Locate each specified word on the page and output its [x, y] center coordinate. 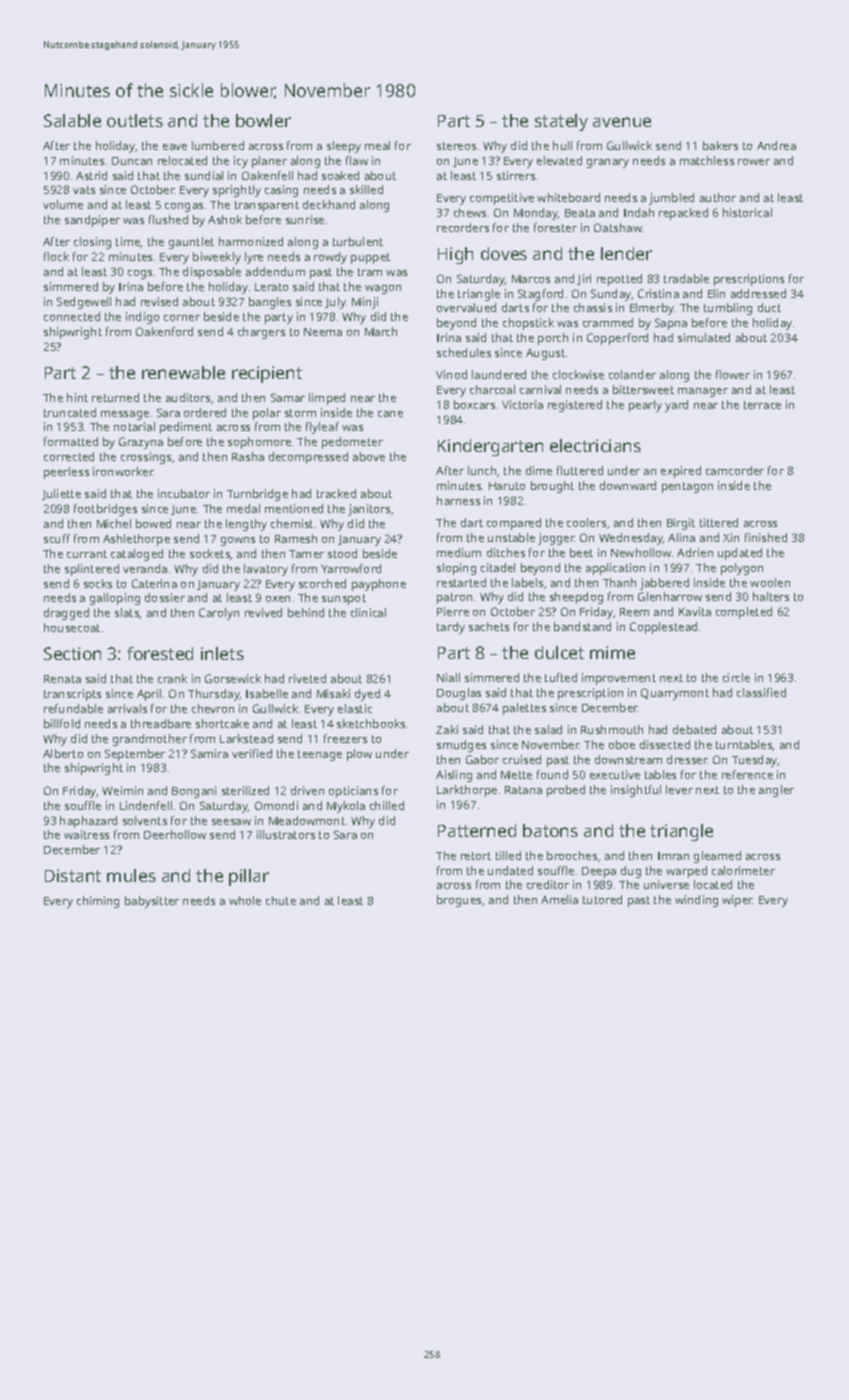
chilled [387, 805]
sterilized [245, 790]
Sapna [671, 324]
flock [56, 256]
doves [504, 253]
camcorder [735, 470]
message [125, 415]
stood [342, 553]
